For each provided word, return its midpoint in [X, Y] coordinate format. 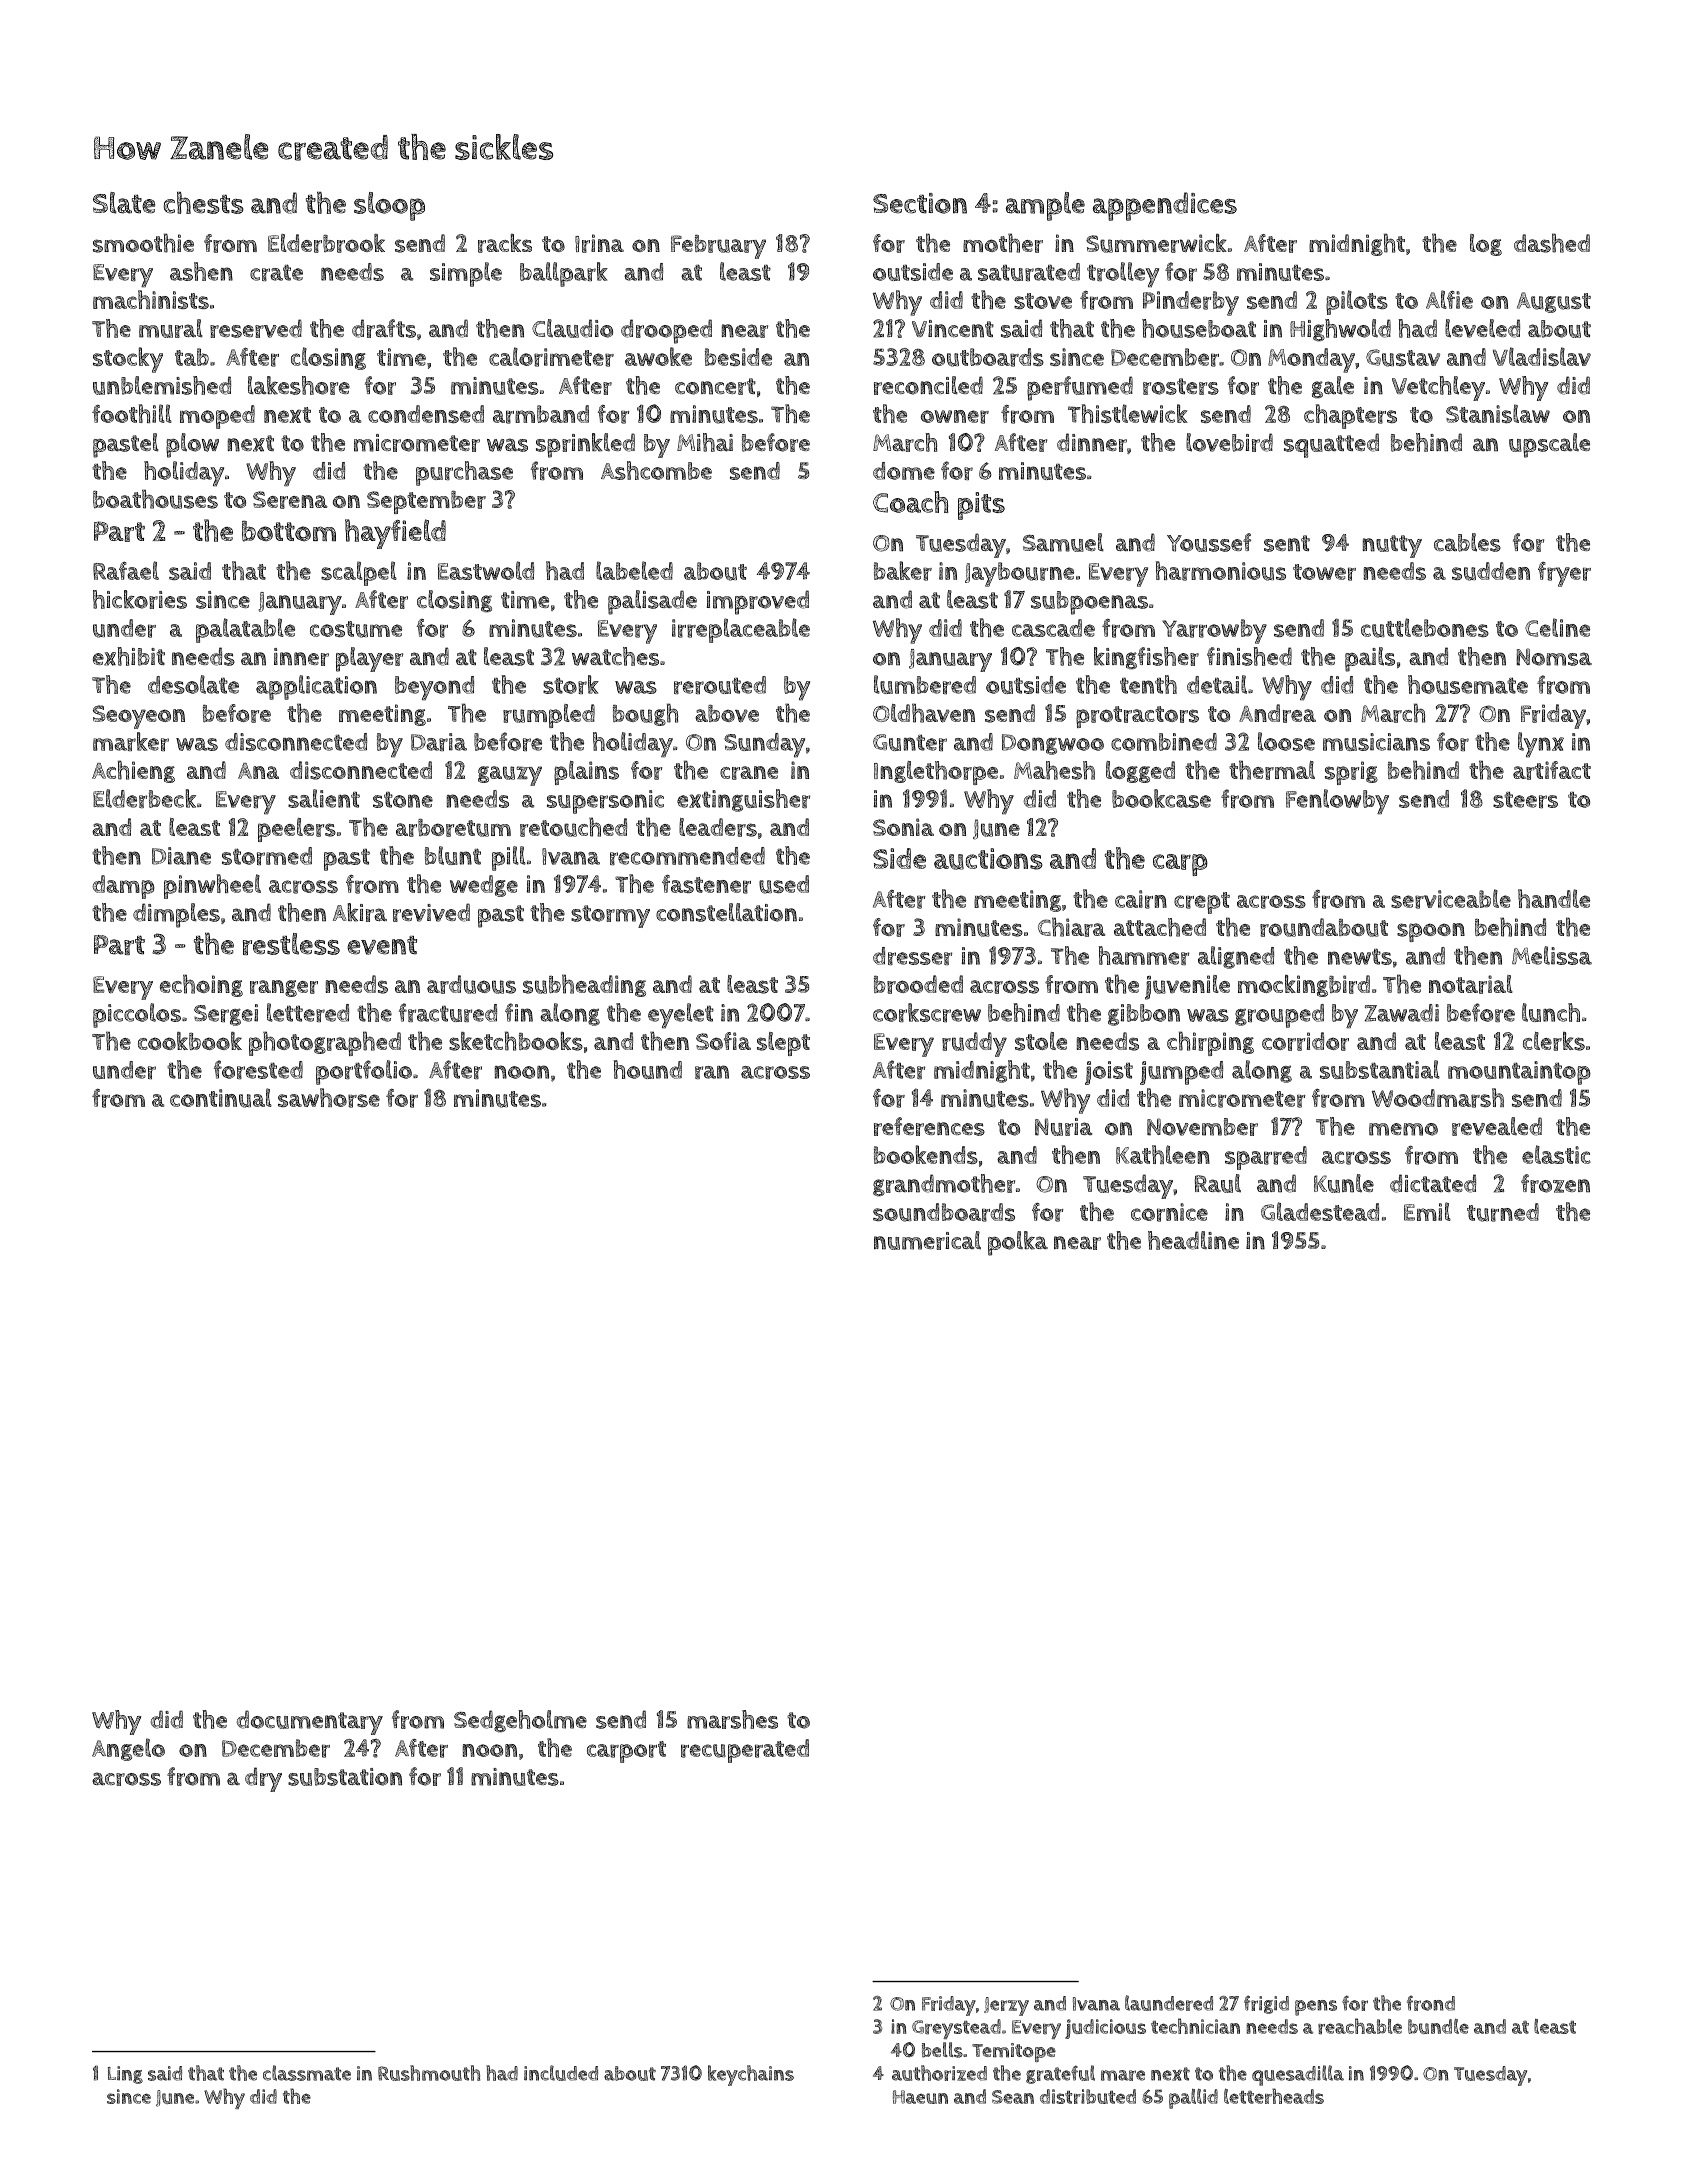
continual [221, 1098]
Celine [1557, 627]
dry [263, 1779]
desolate [193, 684]
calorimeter [551, 357]
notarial [1471, 984]
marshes [732, 1719]
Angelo [128, 1749]
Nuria [1063, 1127]
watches [615, 656]
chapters [1350, 416]
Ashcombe [656, 470]
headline [1193, 1240]
